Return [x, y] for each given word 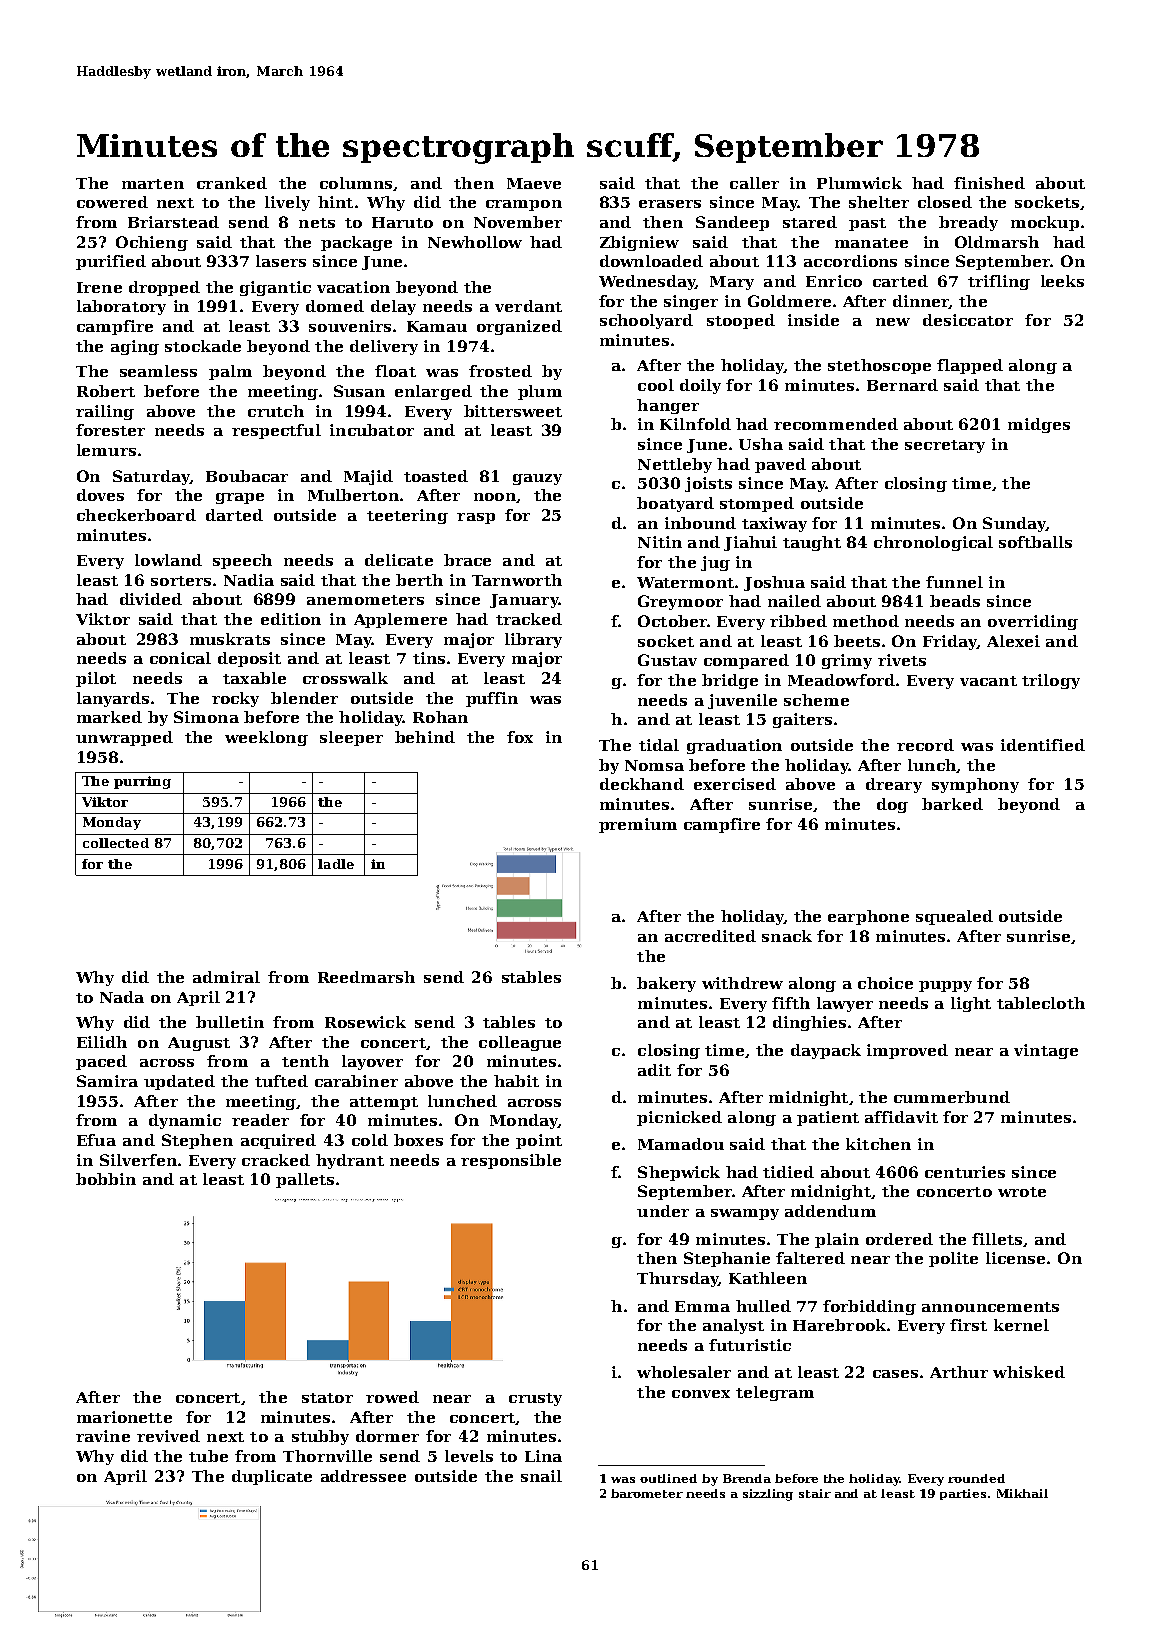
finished [989, 183]
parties [963, 1494]
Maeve [534, 183]
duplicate [272, 1477]
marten [153, 184]
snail [541, 1476]
